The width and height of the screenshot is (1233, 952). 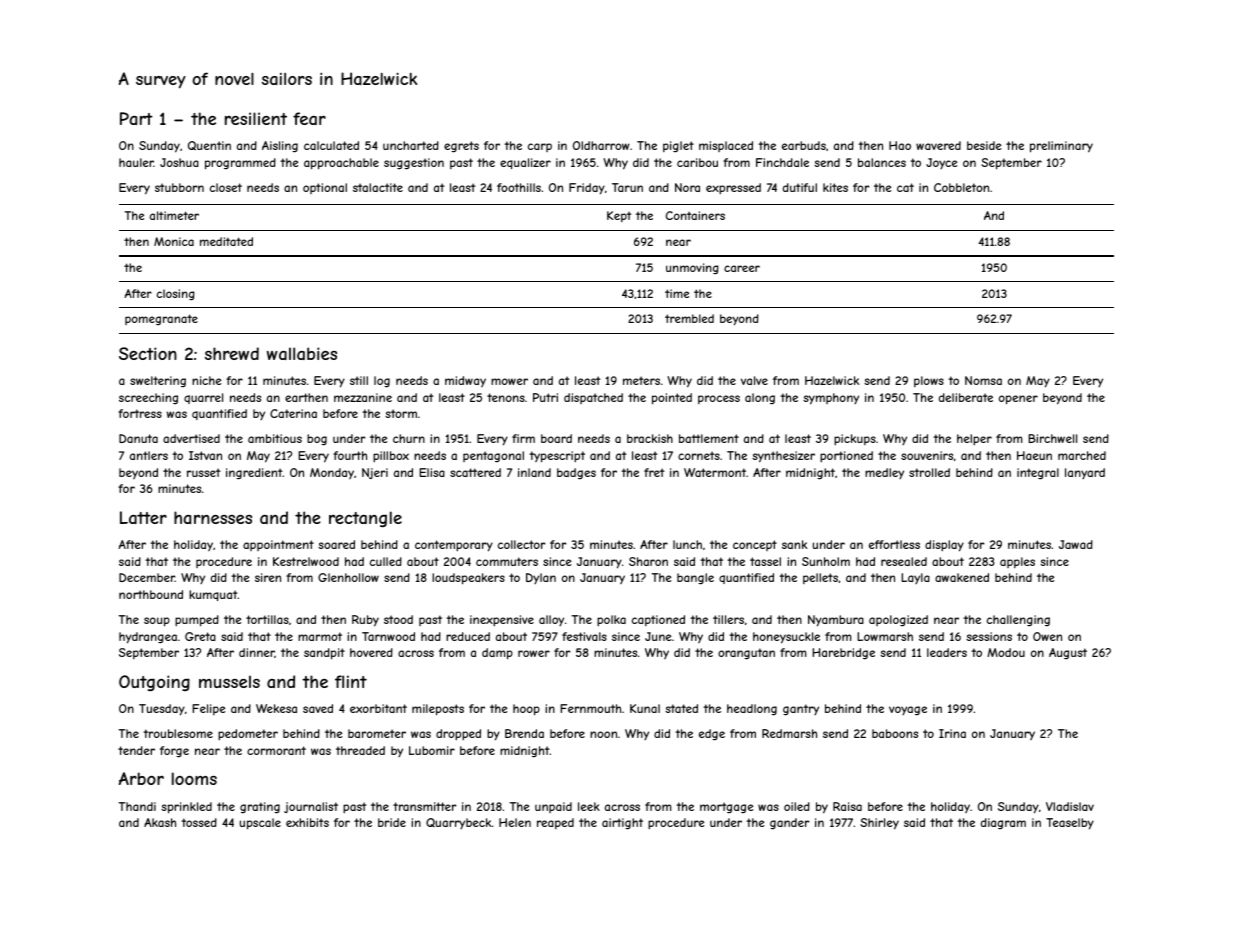 I want to click on Containers, so click(x=695, y=215).
